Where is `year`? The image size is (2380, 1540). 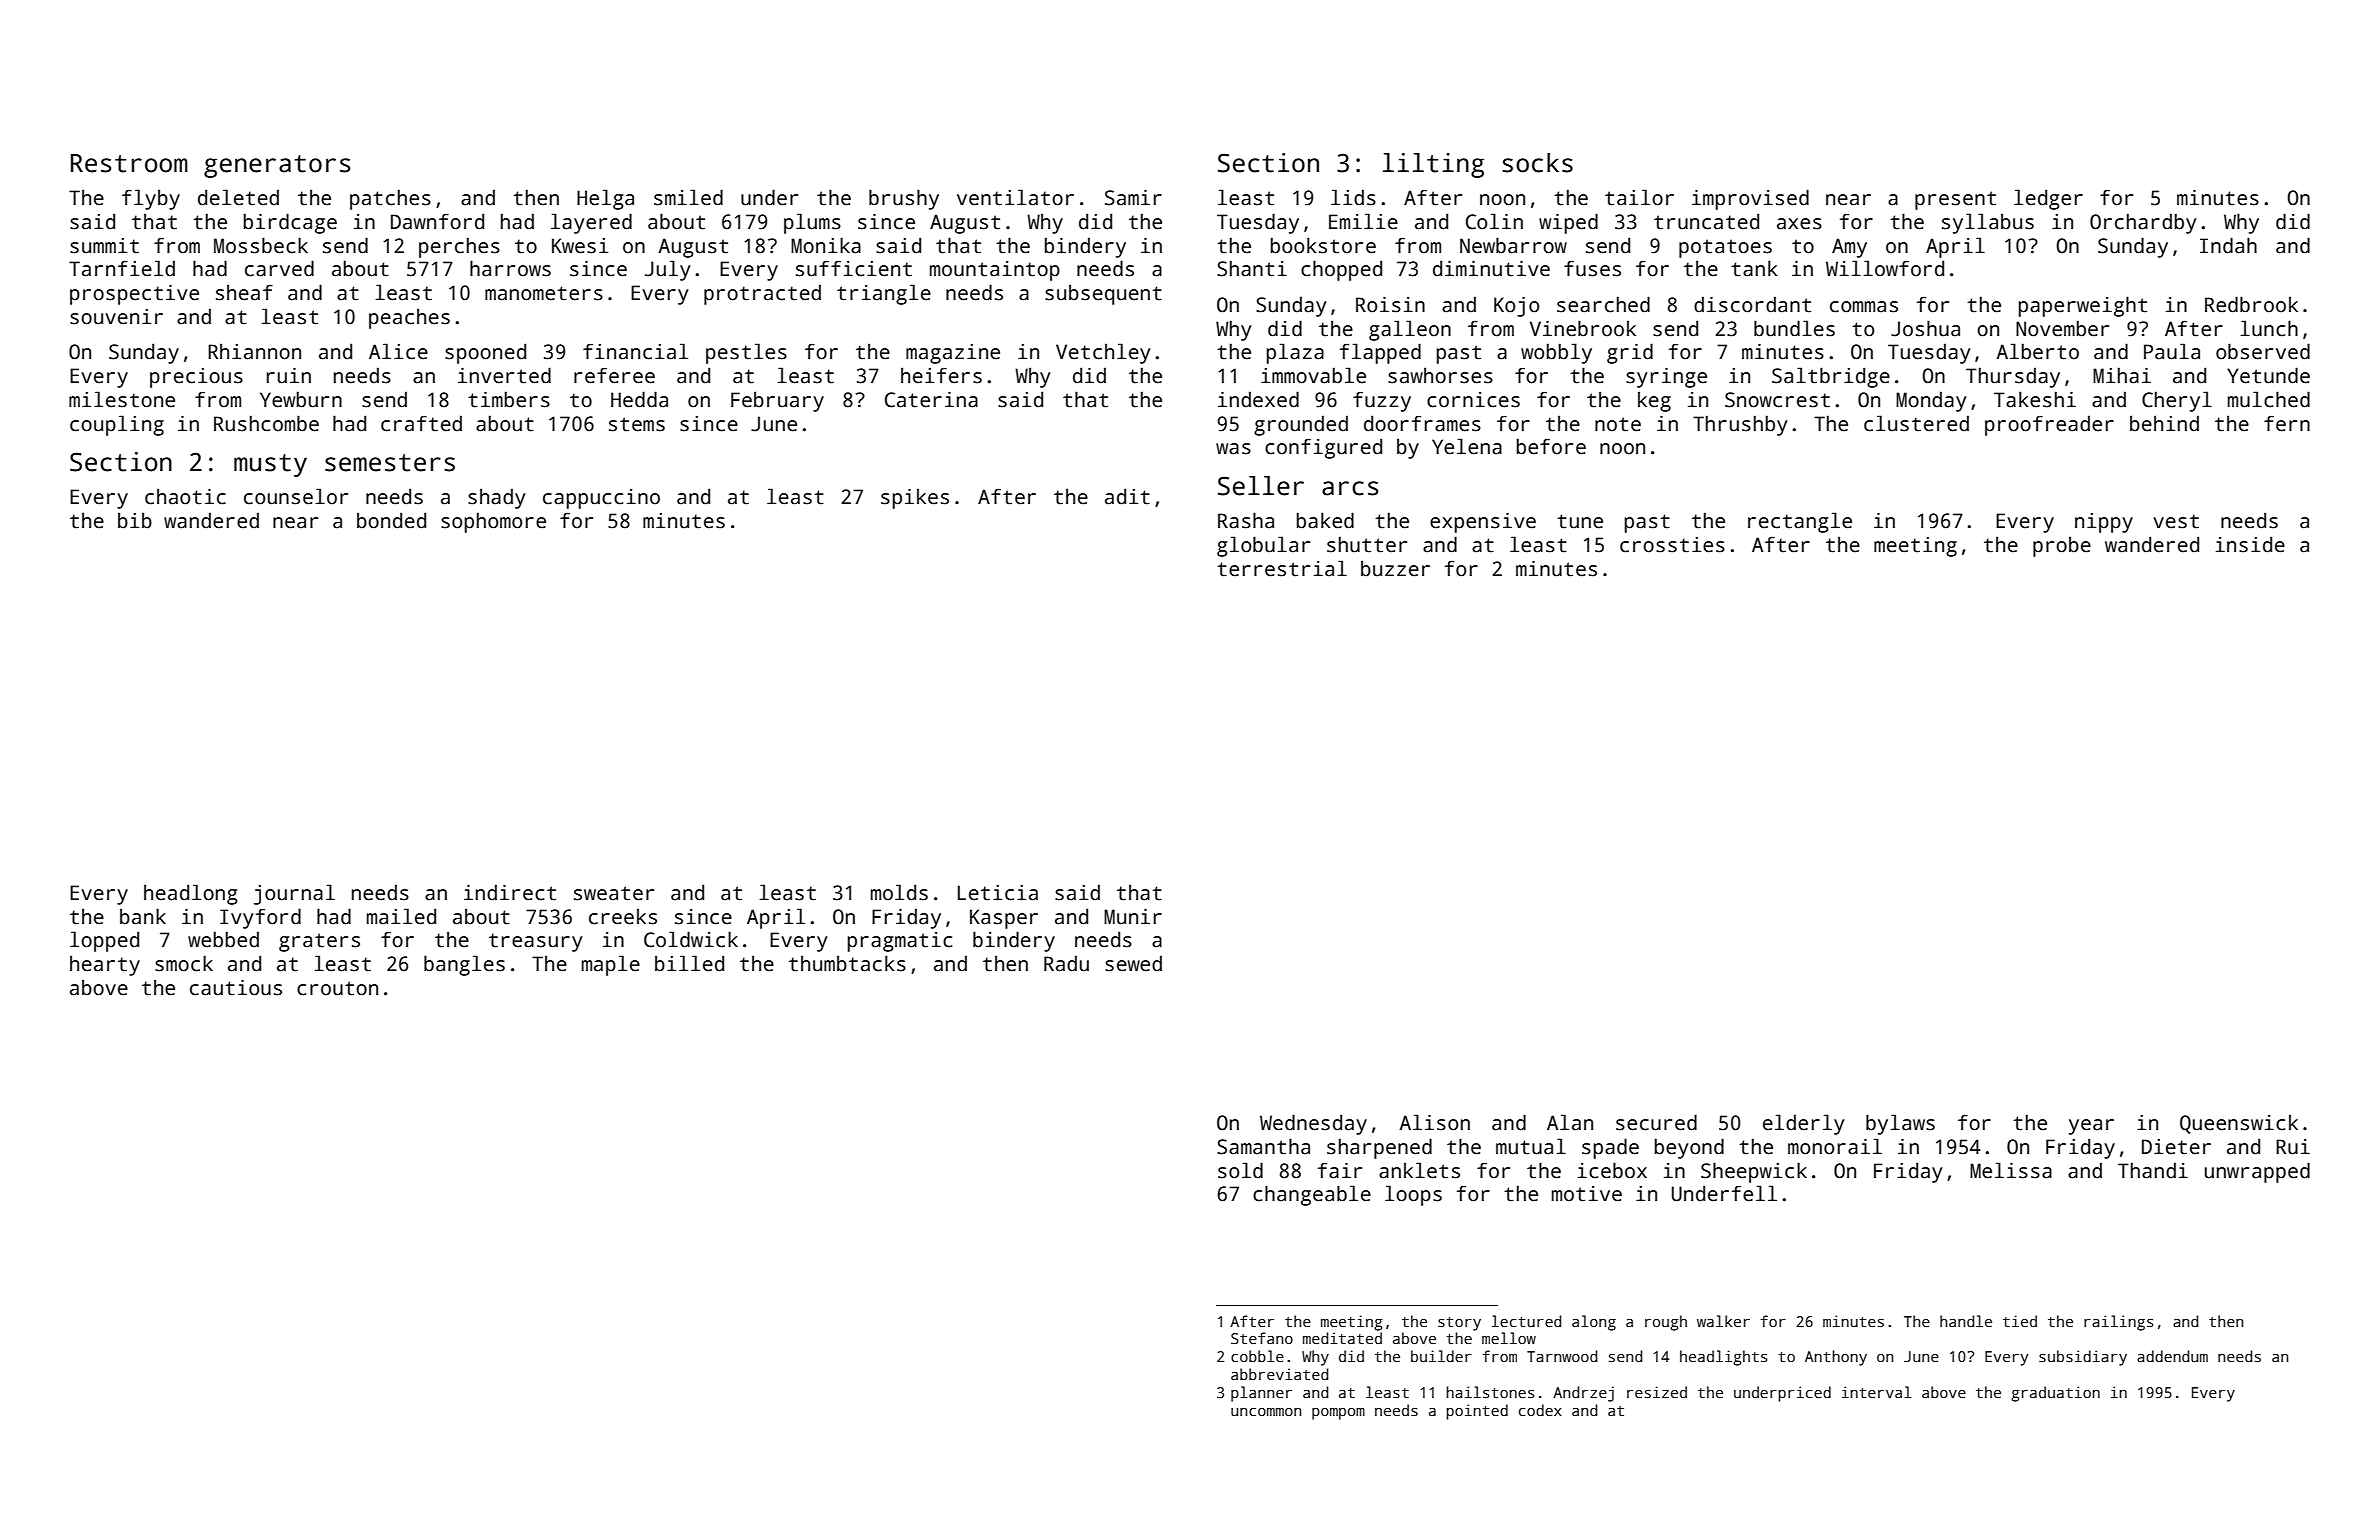
year is located at coordinates (2091, 1127).
